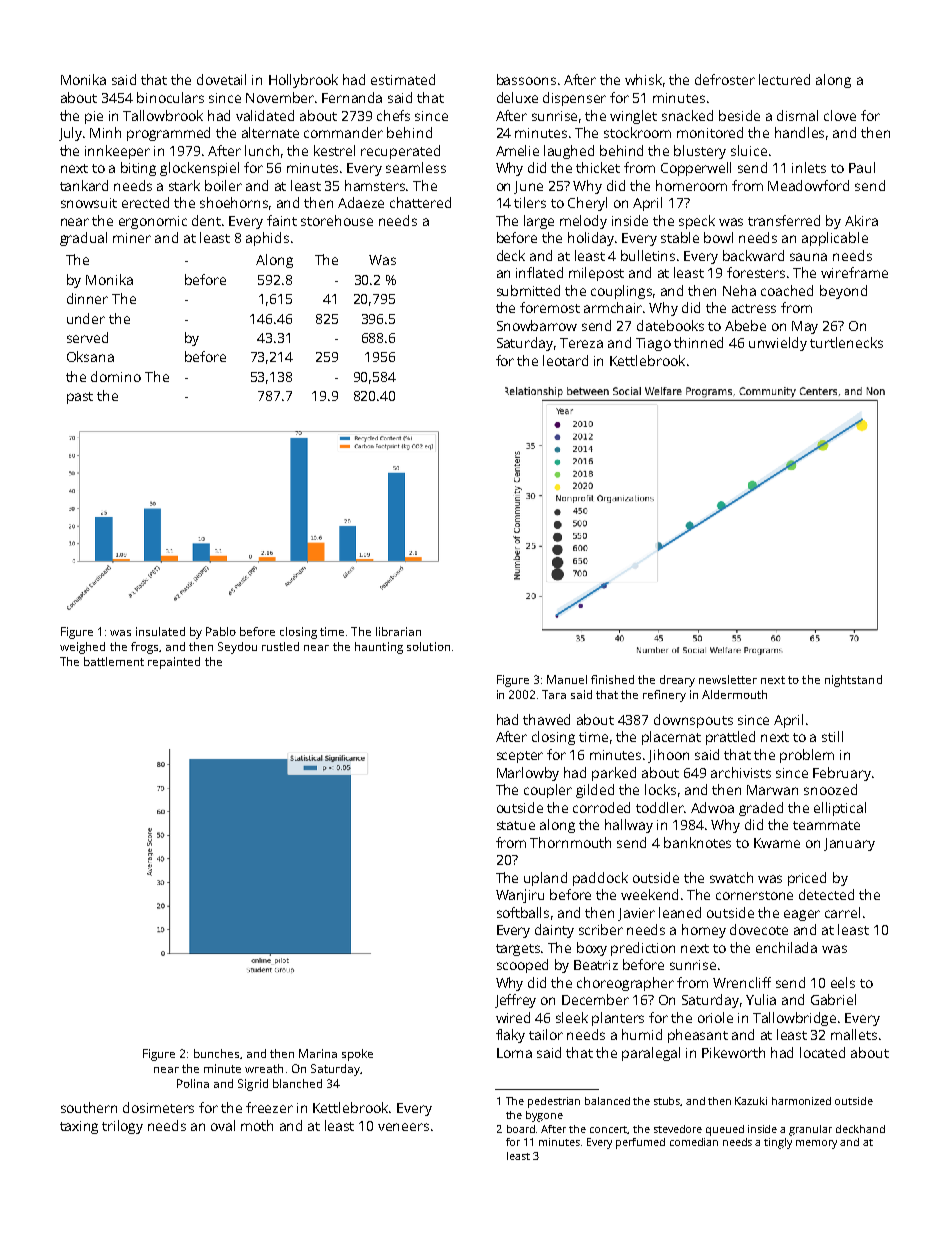 This page has height=1233, width=952. Describe the element at coordinates (199, 169) in the page. I see `glockenspiel` at that location.
